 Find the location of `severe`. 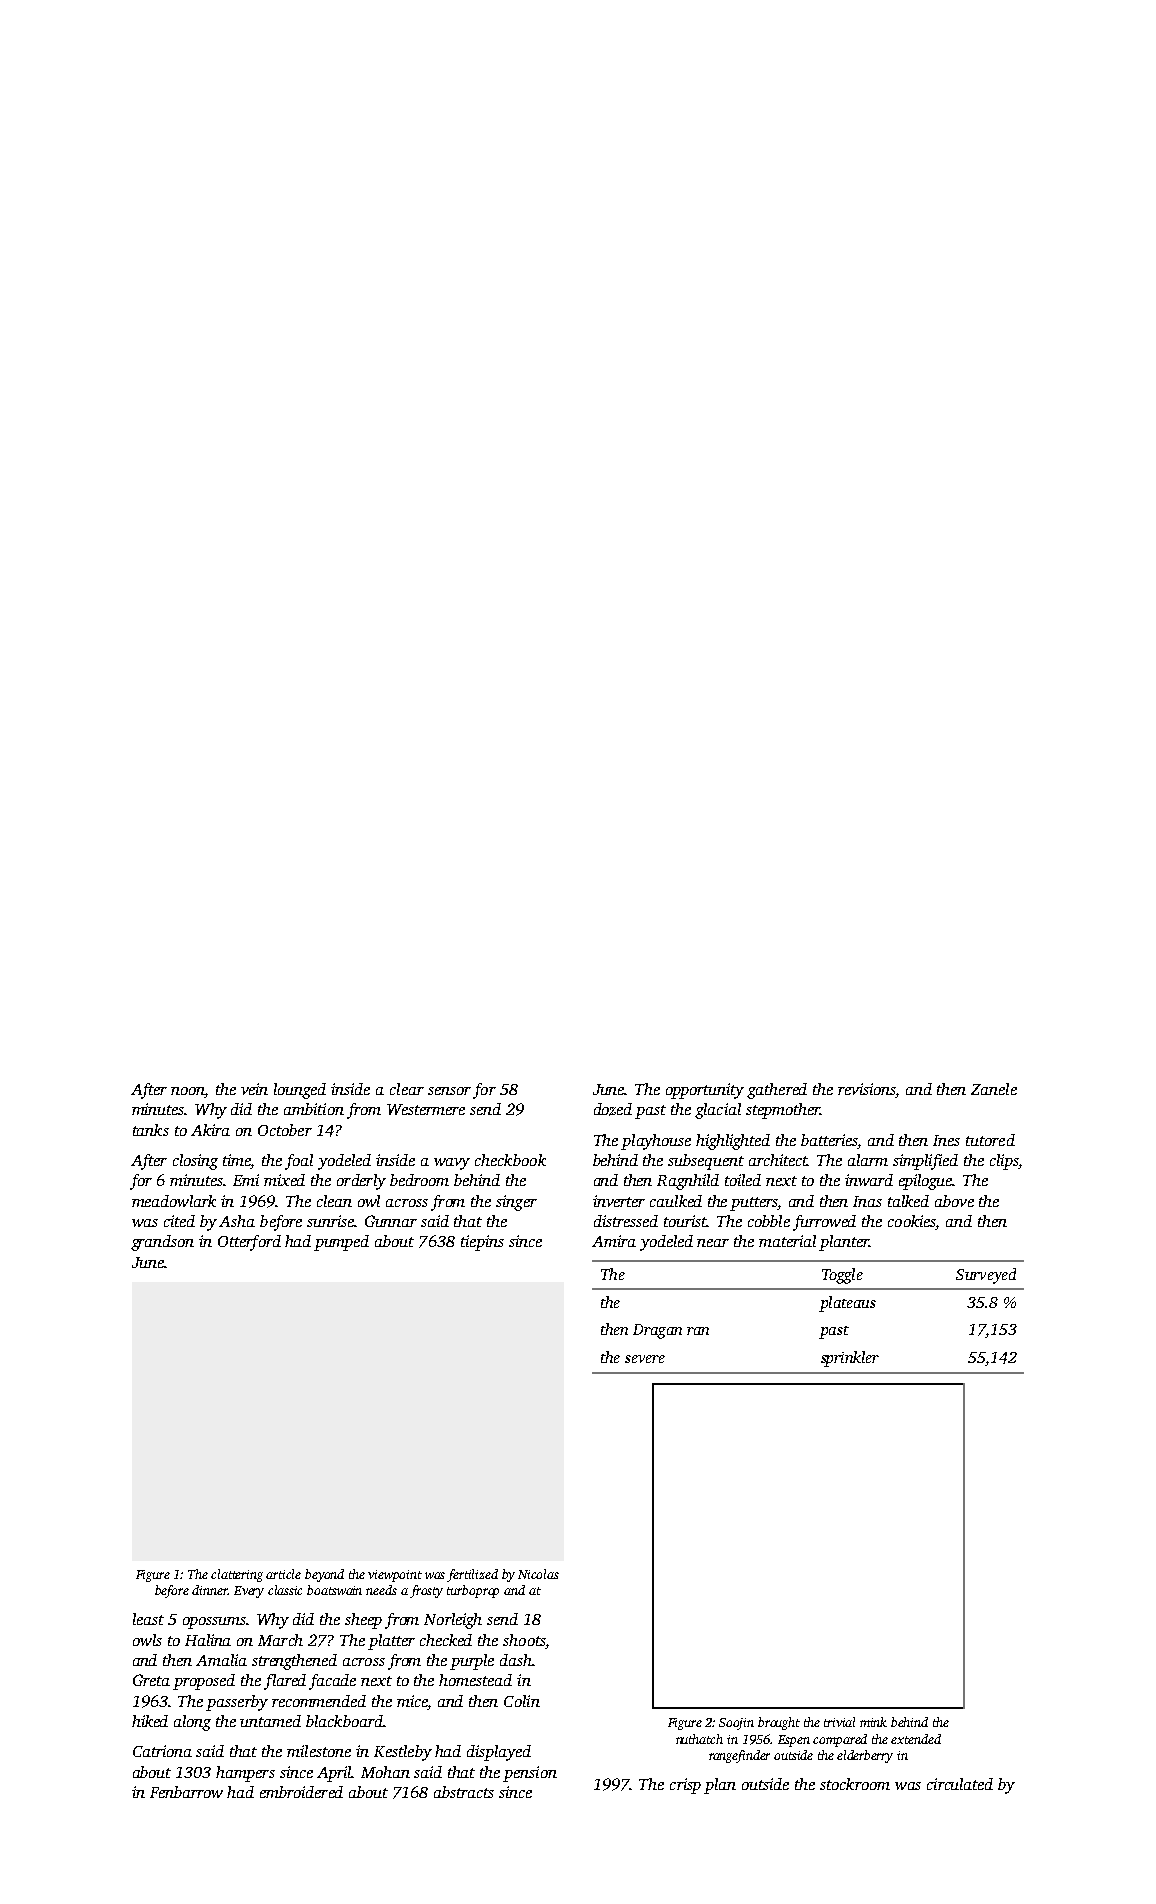

severe is located at coordinates (645, 1359).
